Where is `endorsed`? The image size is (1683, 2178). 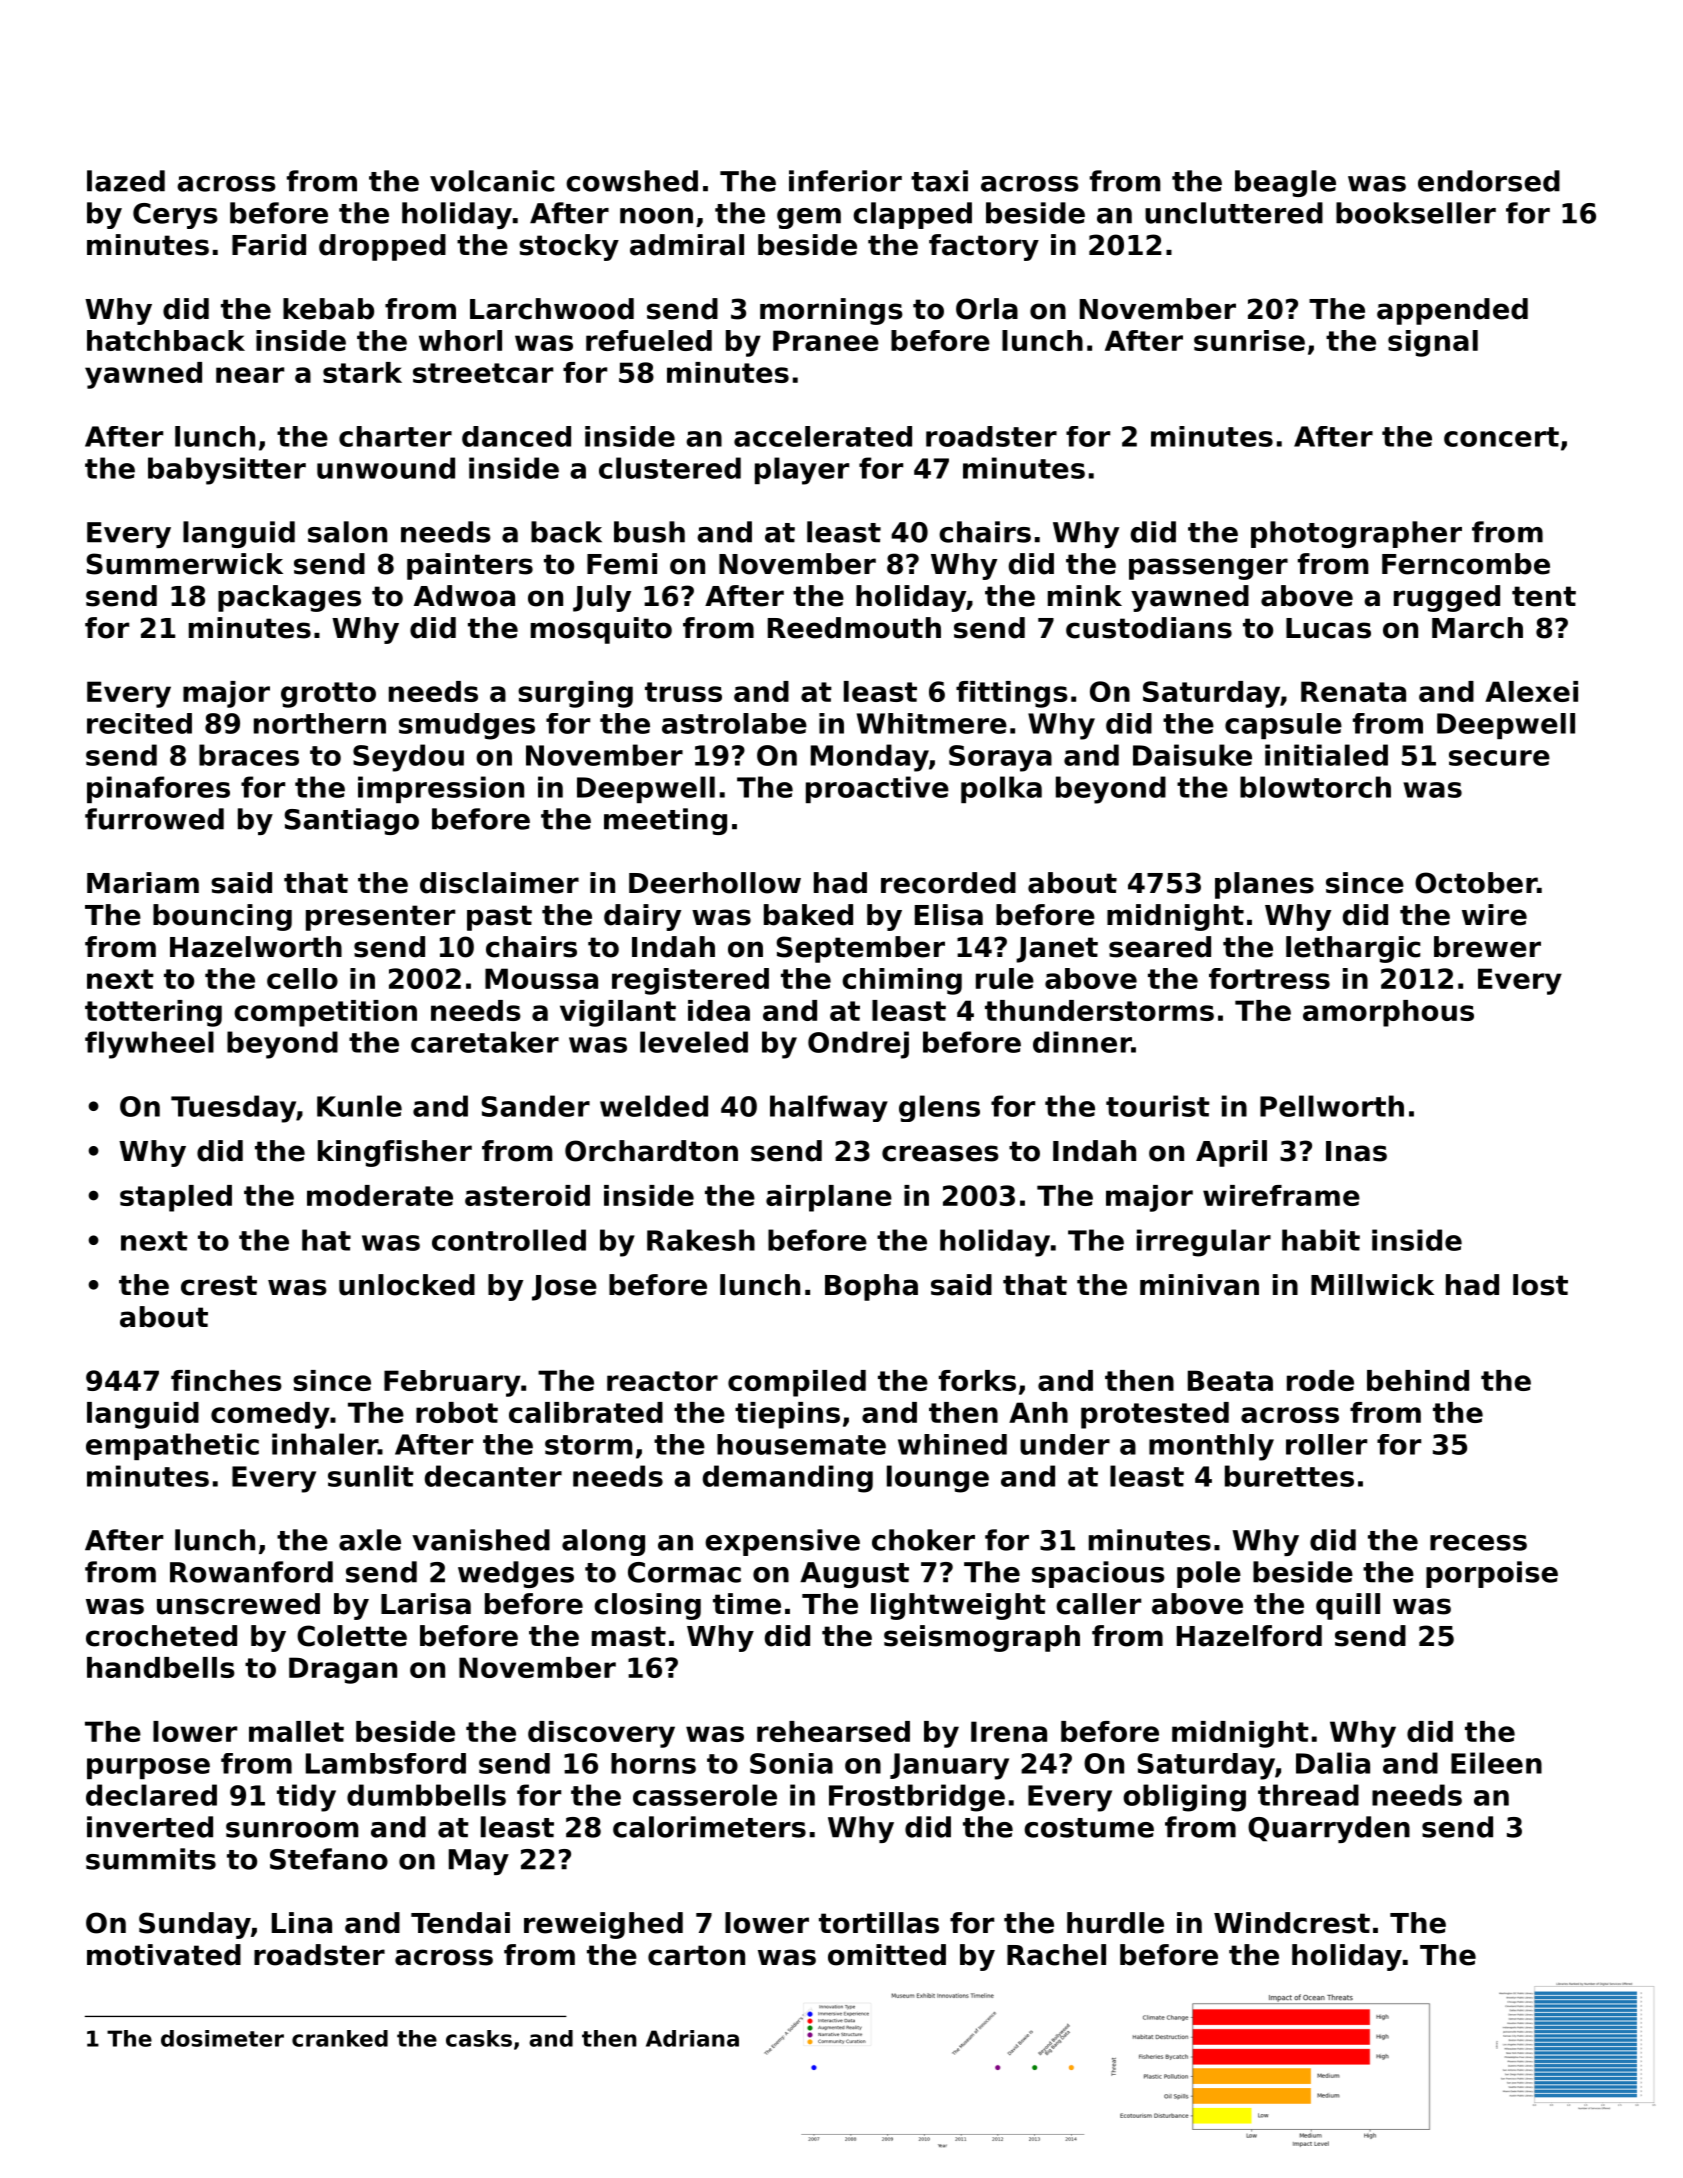
endorsed is located at coordinates (1489, 181).
